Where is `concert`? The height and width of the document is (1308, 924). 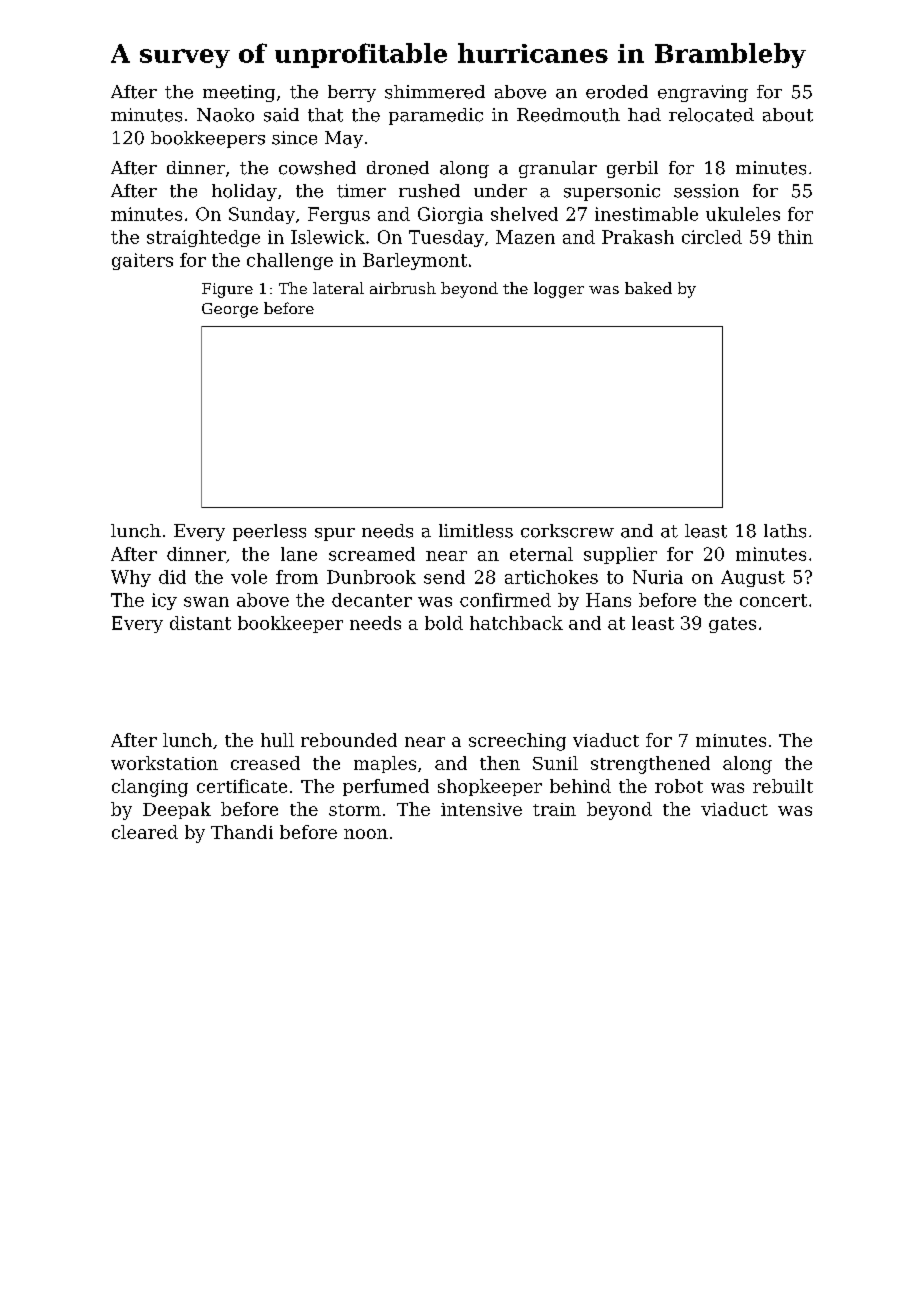 concert is located at coordinates (773, 600).
